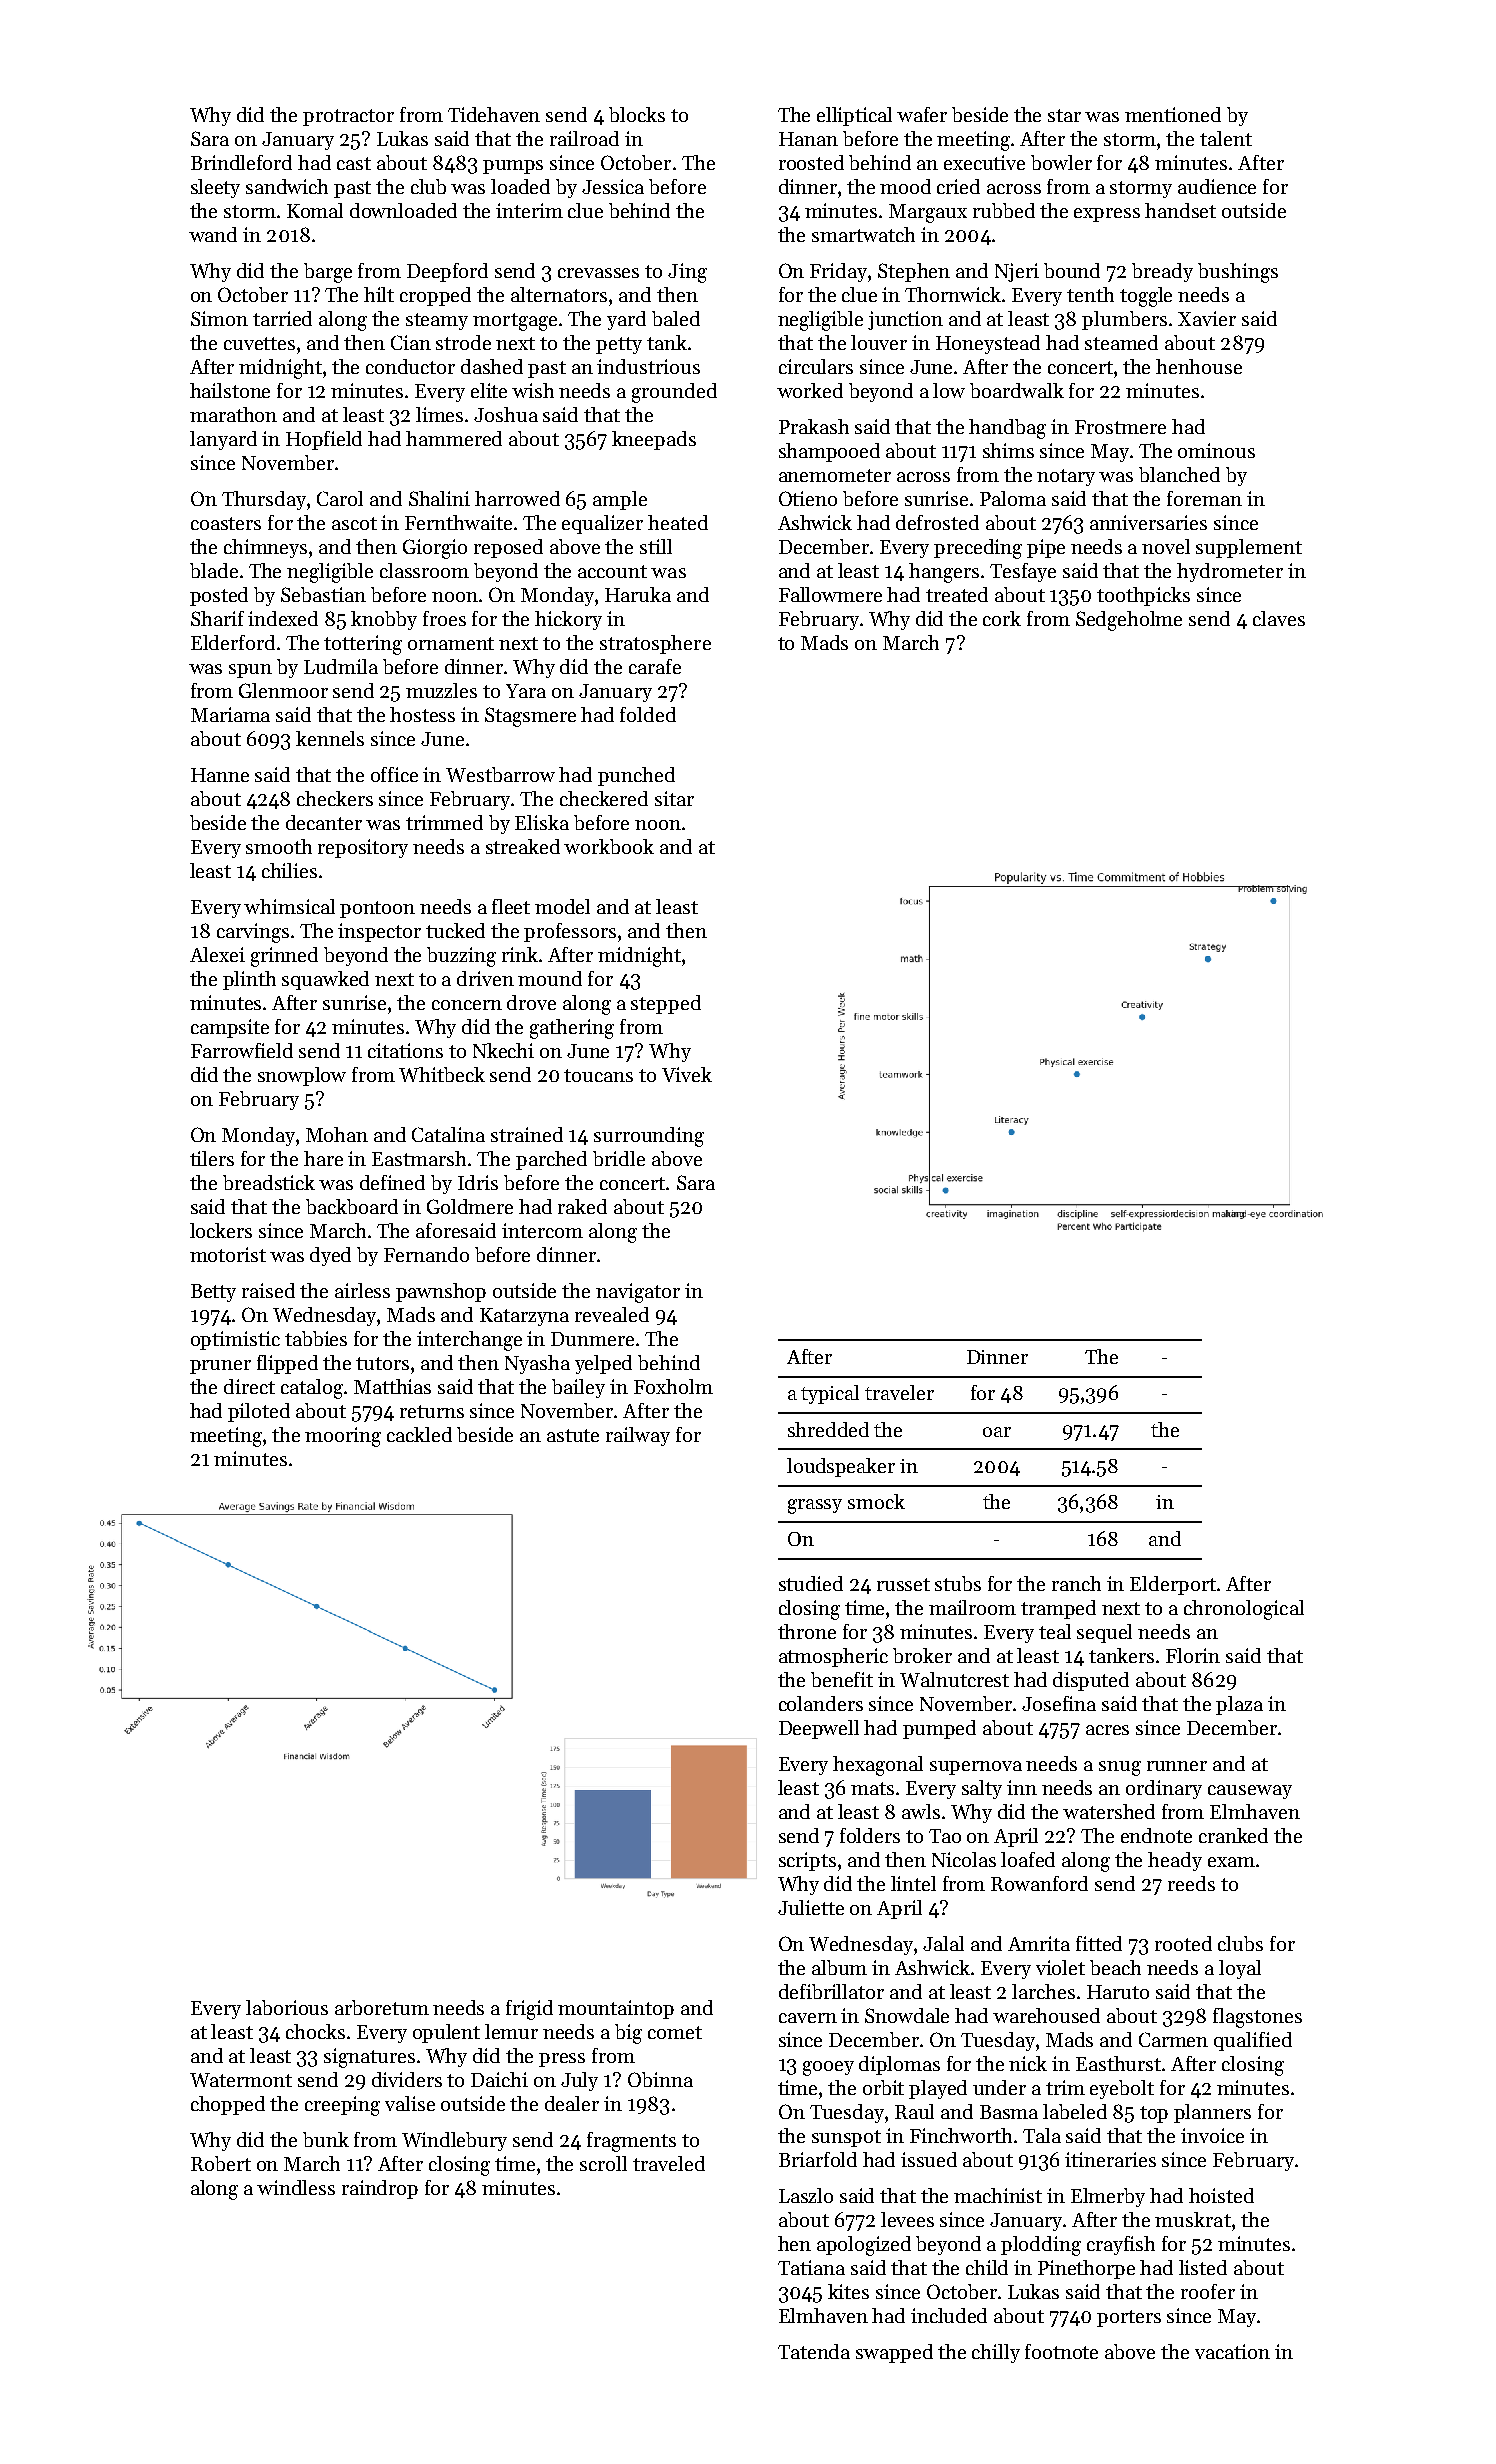 This screenshot has width=1496, height=2464. What do you see at coordinates (287, 2007) in the screenshot?
I see `laborious` at bounding box center [287, 2007].
